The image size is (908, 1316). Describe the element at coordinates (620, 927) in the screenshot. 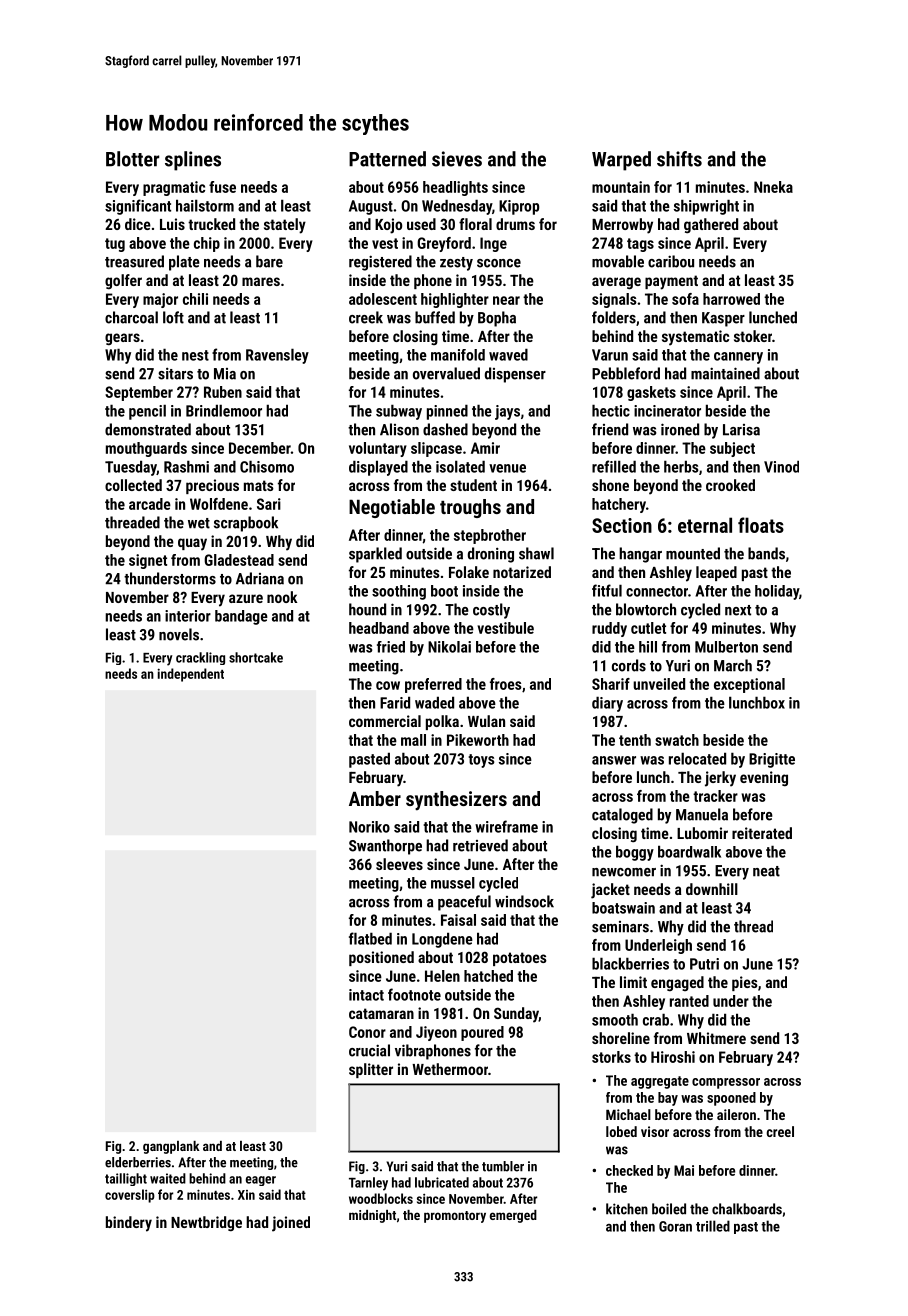

I see `seminars` at that location.
